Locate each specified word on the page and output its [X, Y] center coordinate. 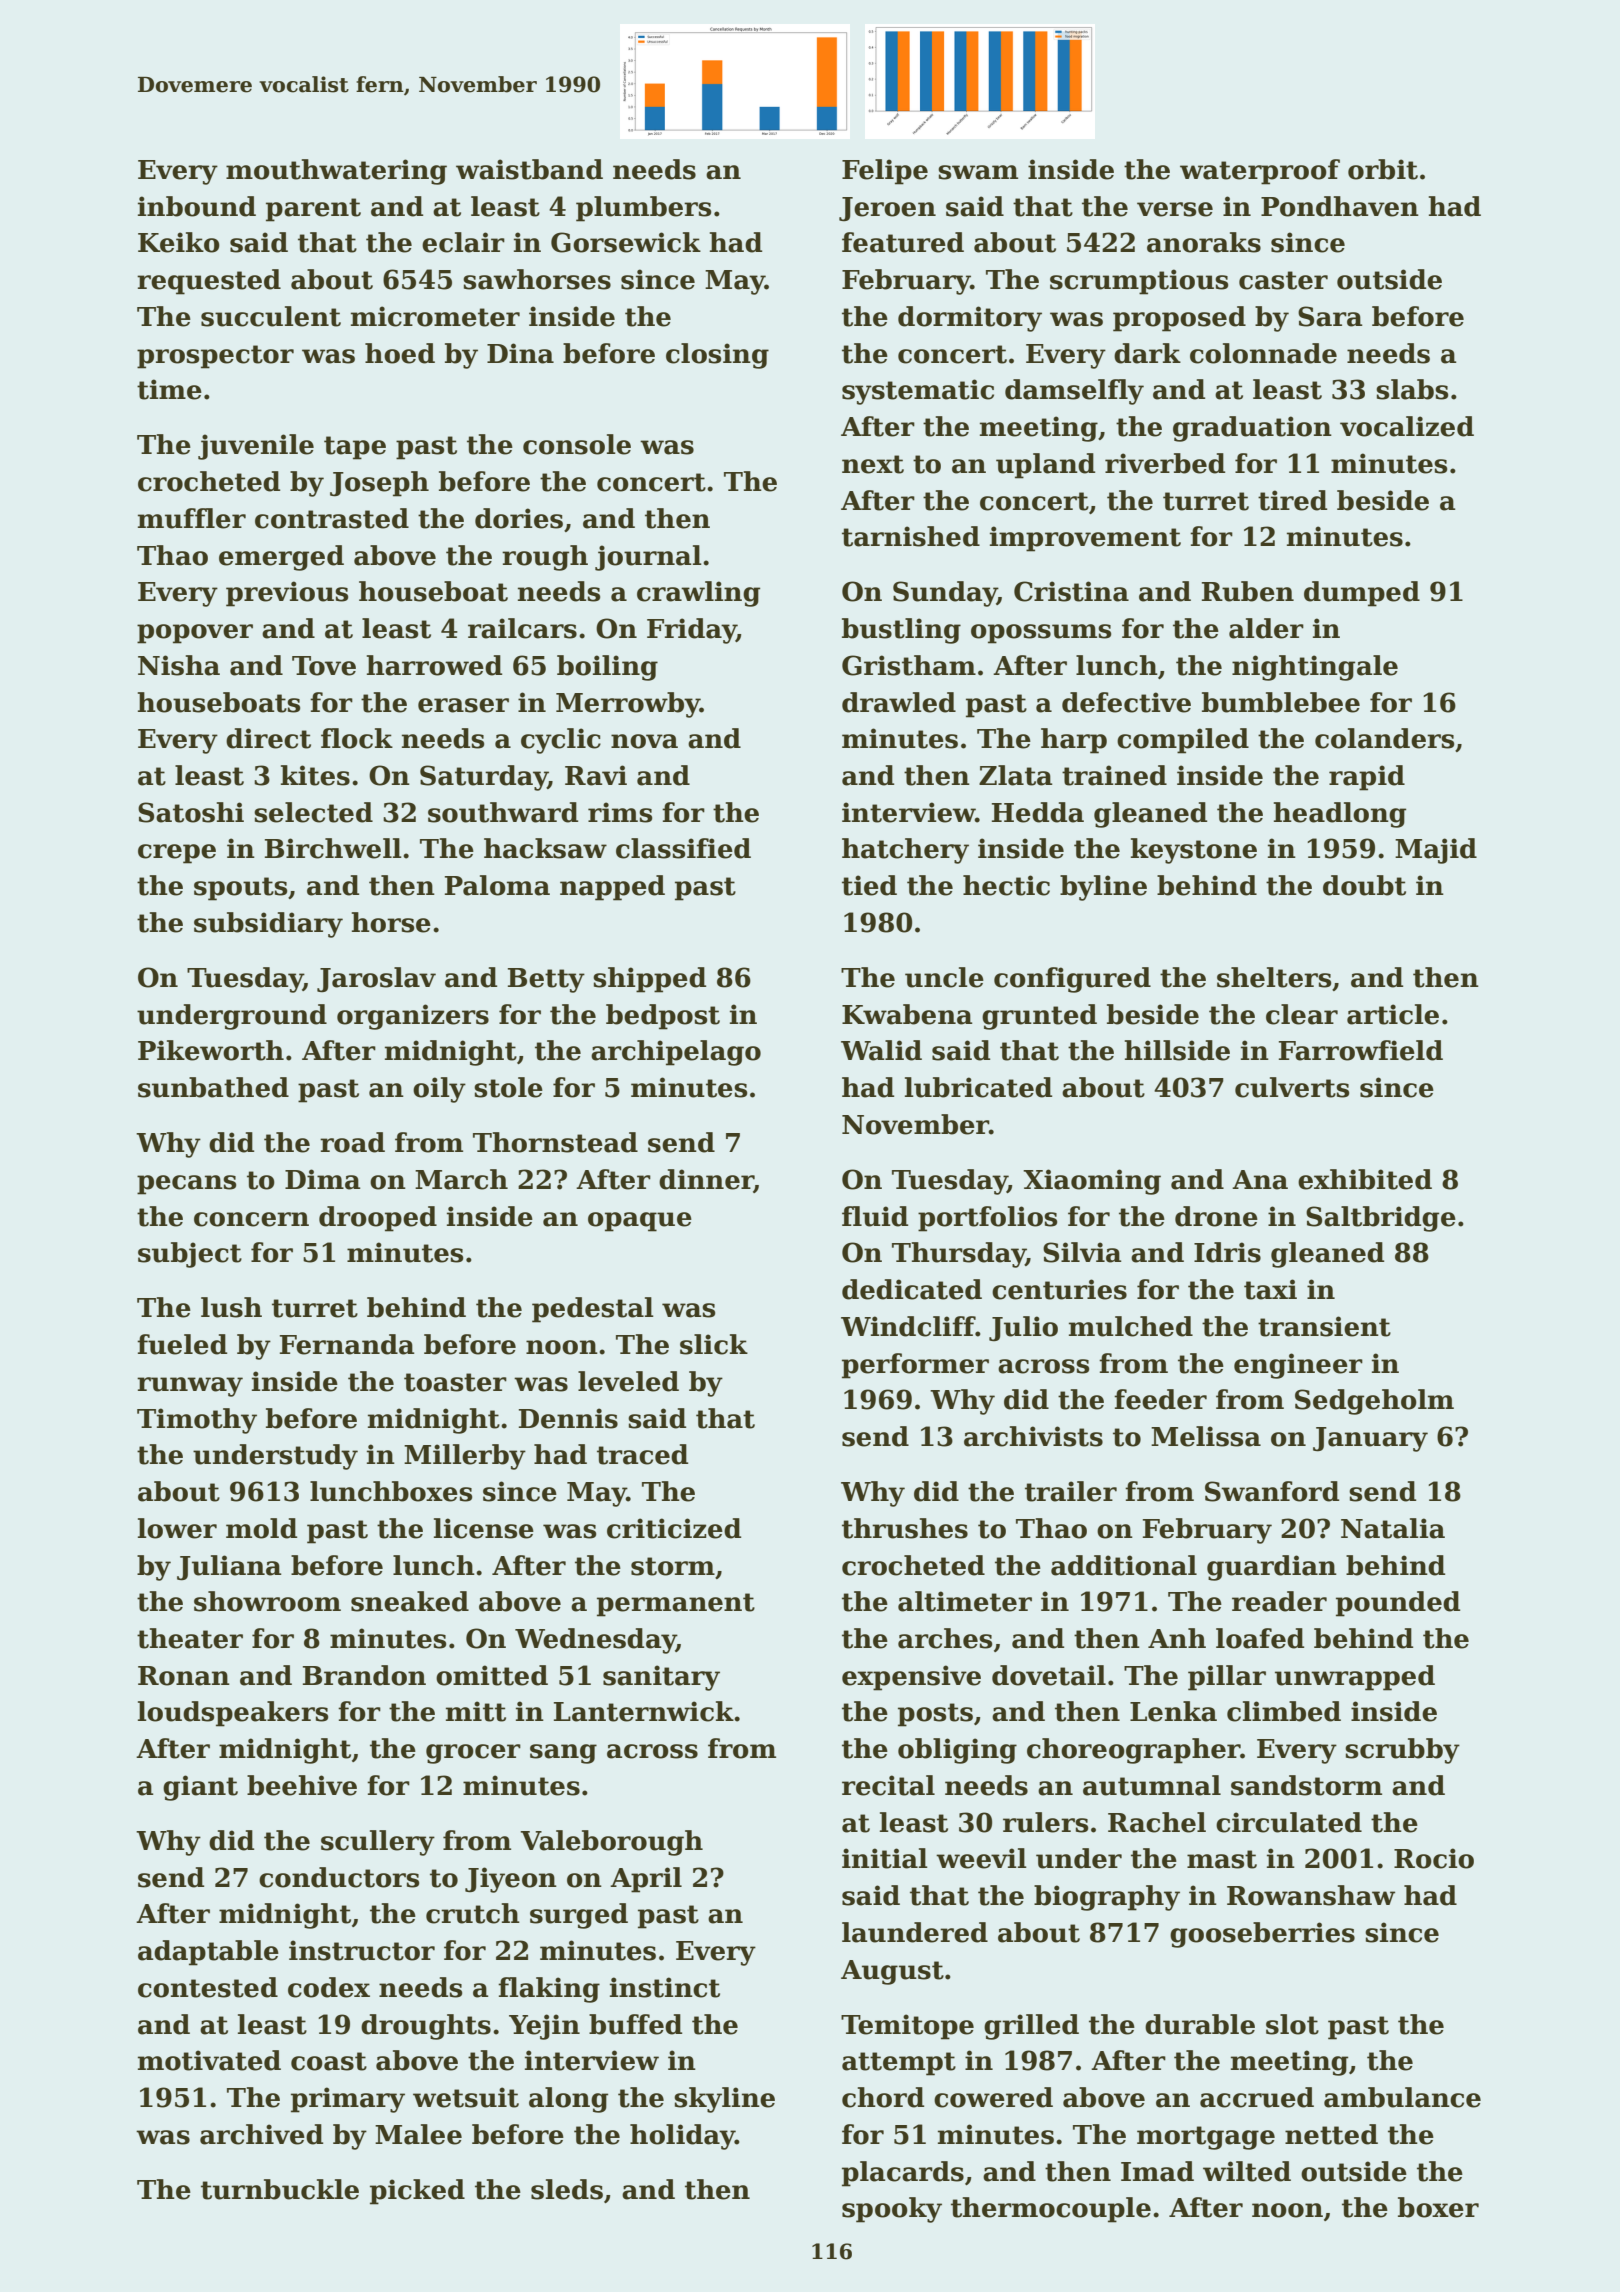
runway [190, 1387]
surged [579, 1916]
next [873, 464]
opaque [640, 1222]
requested [209, 282]
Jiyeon [511, 1880]
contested [208, 1987]
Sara [1330, 316]
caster [1283, 280]
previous [287, 594]
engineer [1298, 1366]
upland [1045, 466]
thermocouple [1051, 2210]
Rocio [1434, 1858]
